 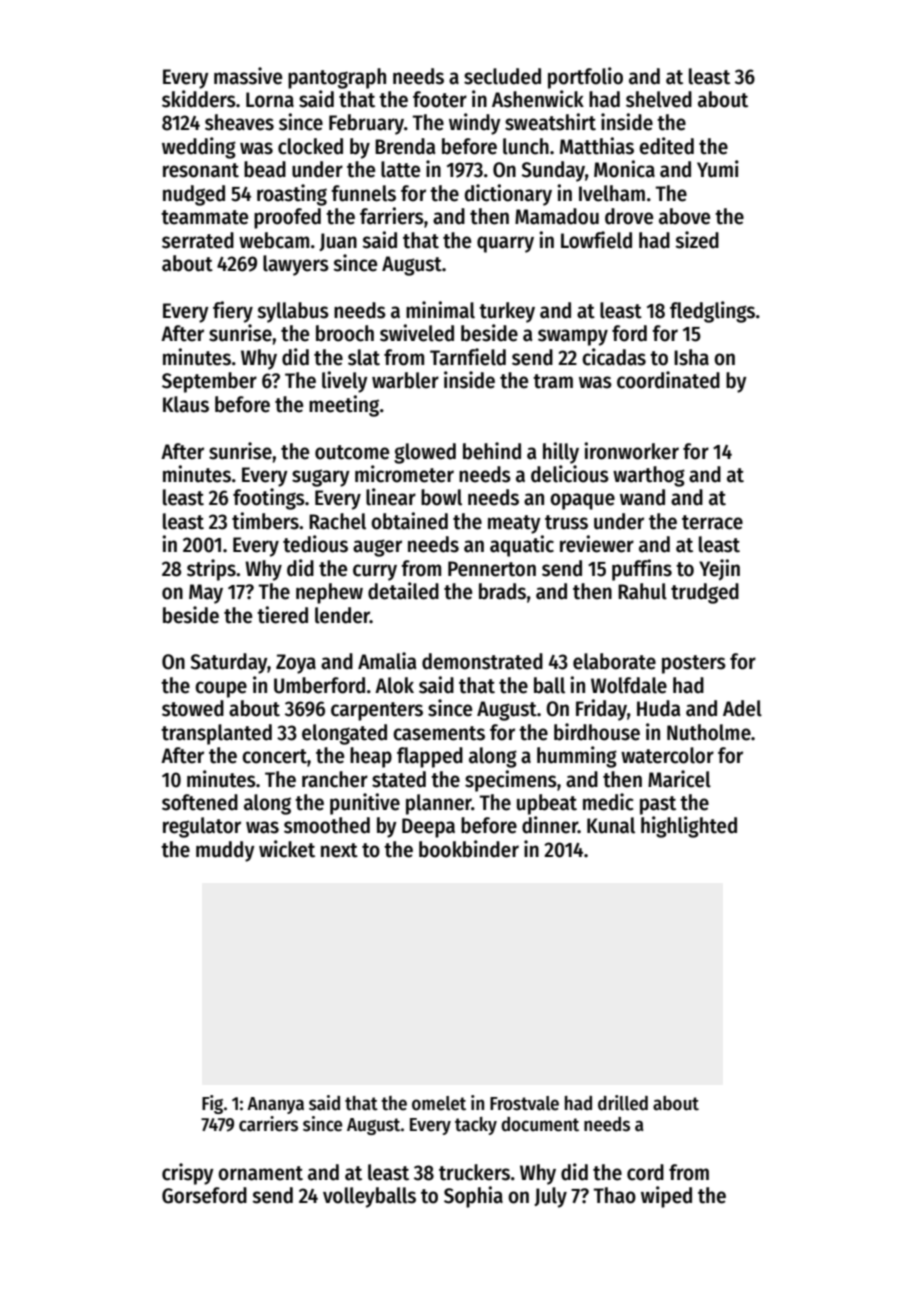 I want to click on Sophia, so click(x=473, y=1197).
